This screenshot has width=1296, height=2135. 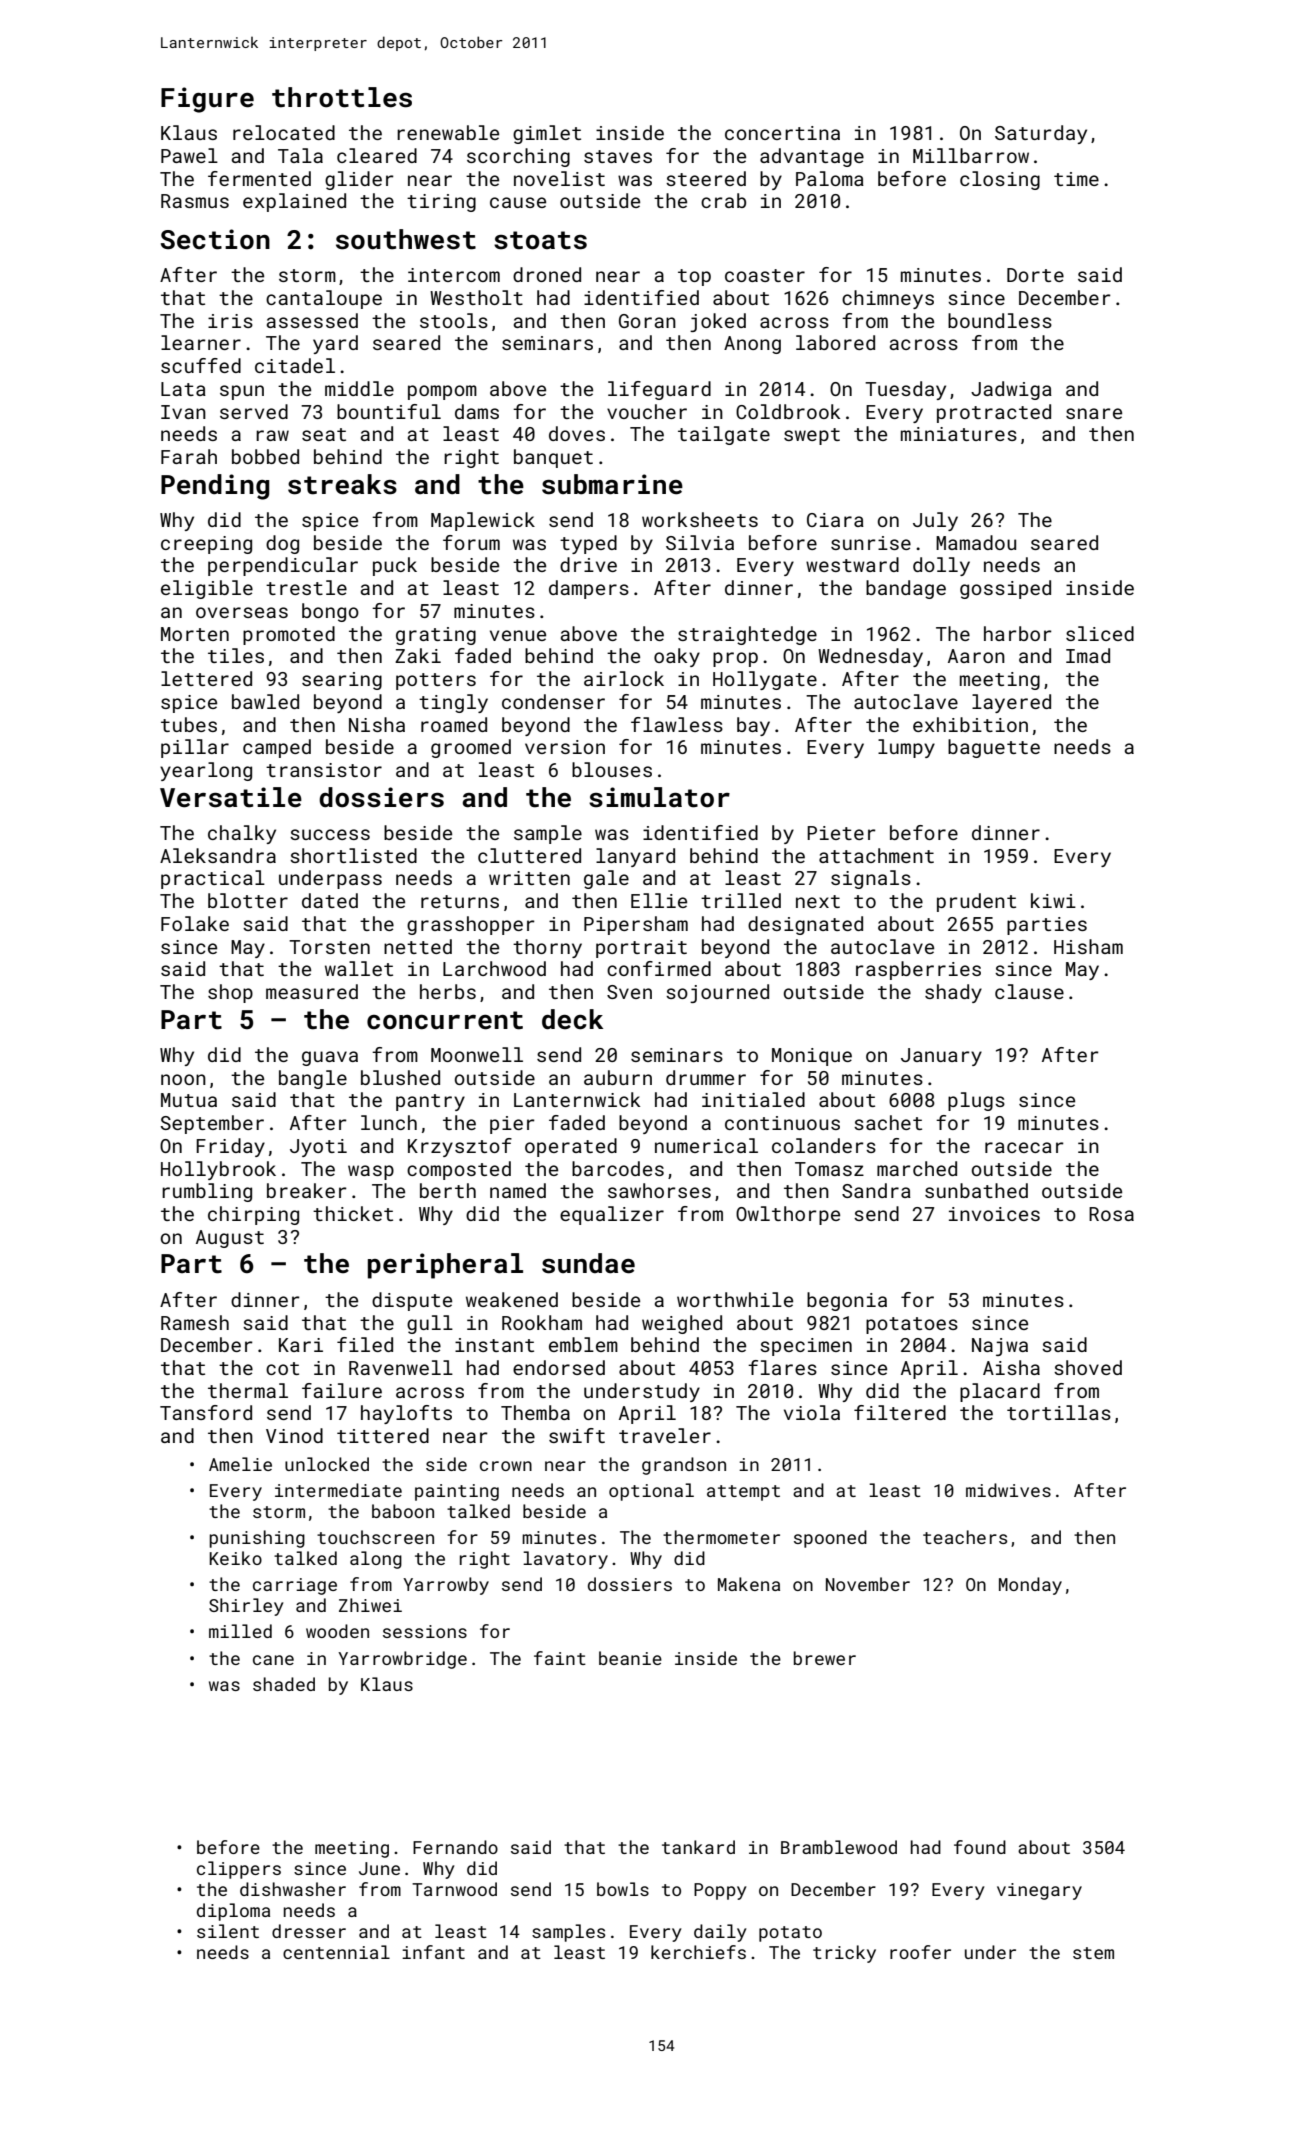 What do you see at coordinates (1041, 134) in the screenshot?
I see `Saturday` at bounding box center [1041, 134].
